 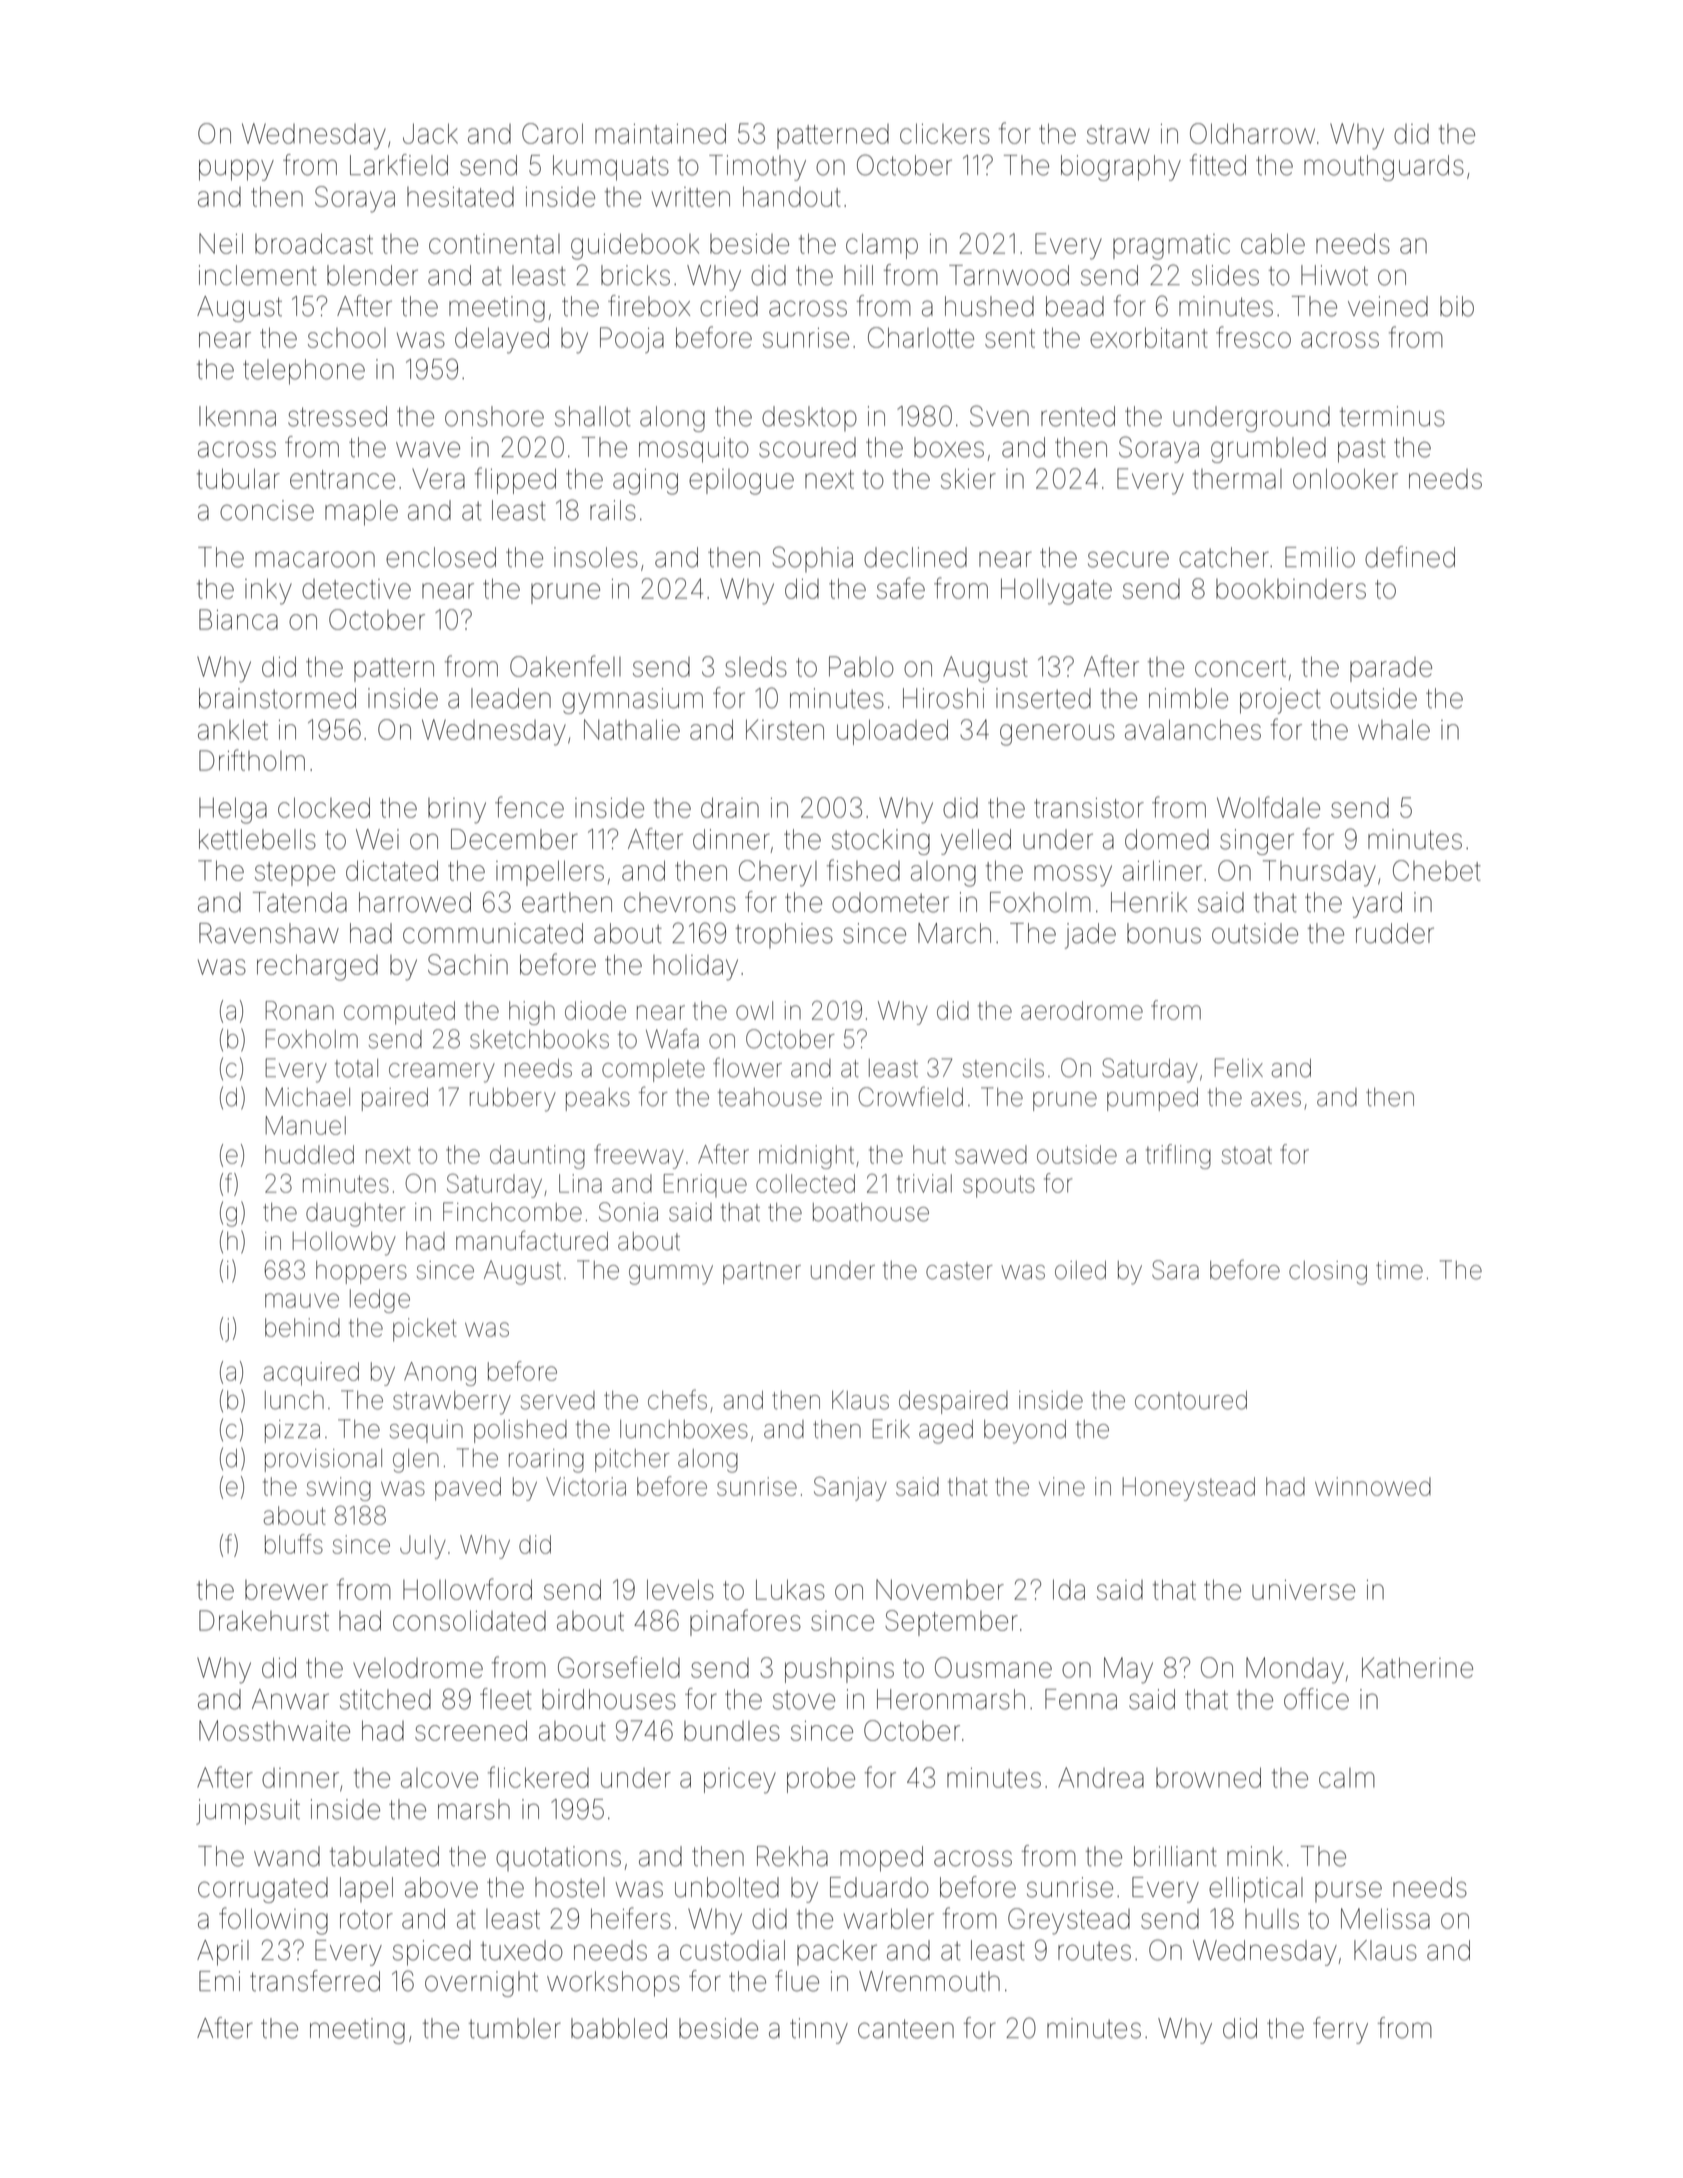 What do you see at coordinates (1410, 557) in the document?
I see `defined` at bounding box center [1410, 557].
